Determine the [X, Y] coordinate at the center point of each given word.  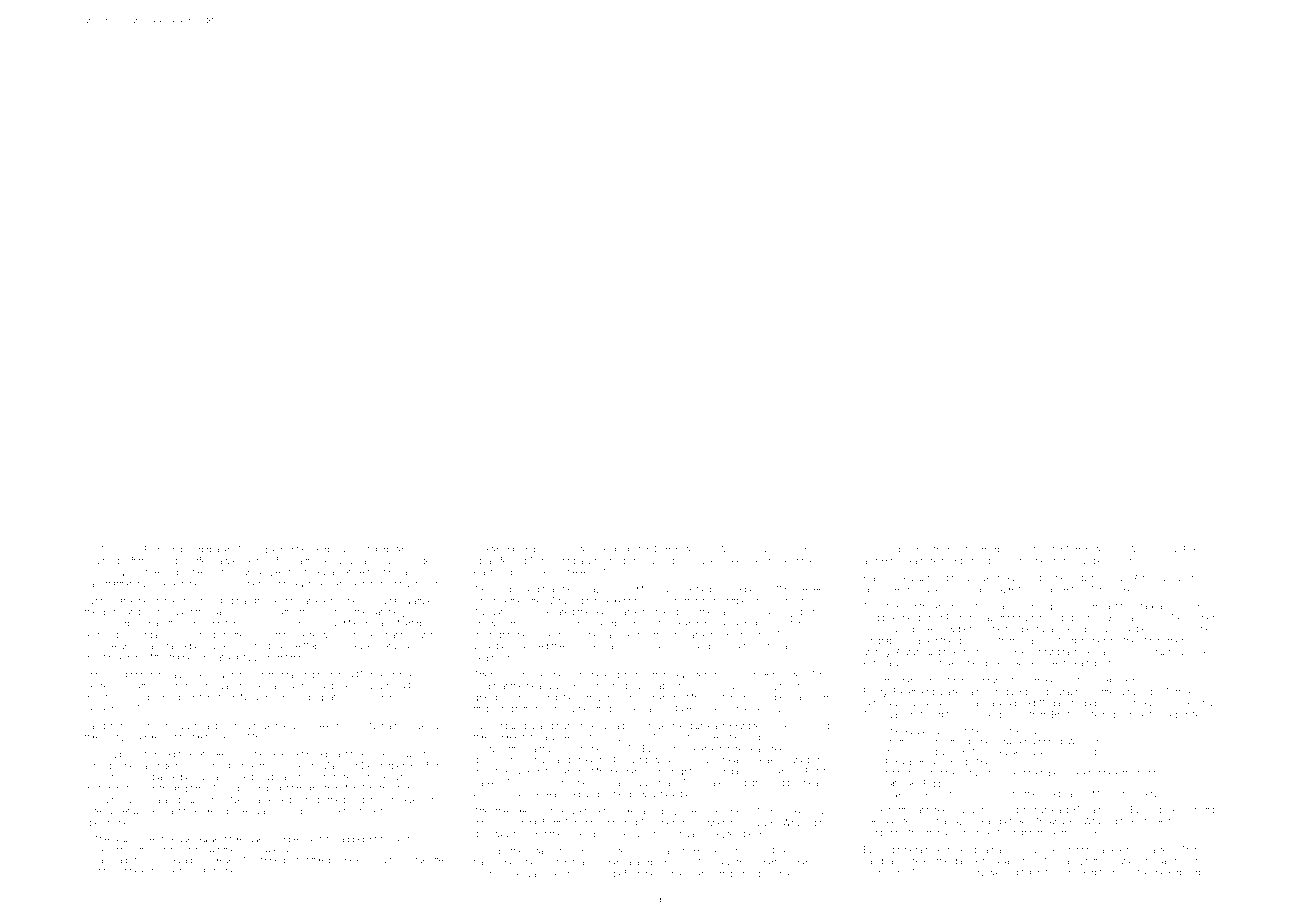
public [973, 561]
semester [550, 635]
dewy [112, 612]
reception [793, 875]
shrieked [110, 870]
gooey [1169, 811]
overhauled [160, 583]
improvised [925, 590]
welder [146, 811]
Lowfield [706, 560]
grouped [767, 783]
